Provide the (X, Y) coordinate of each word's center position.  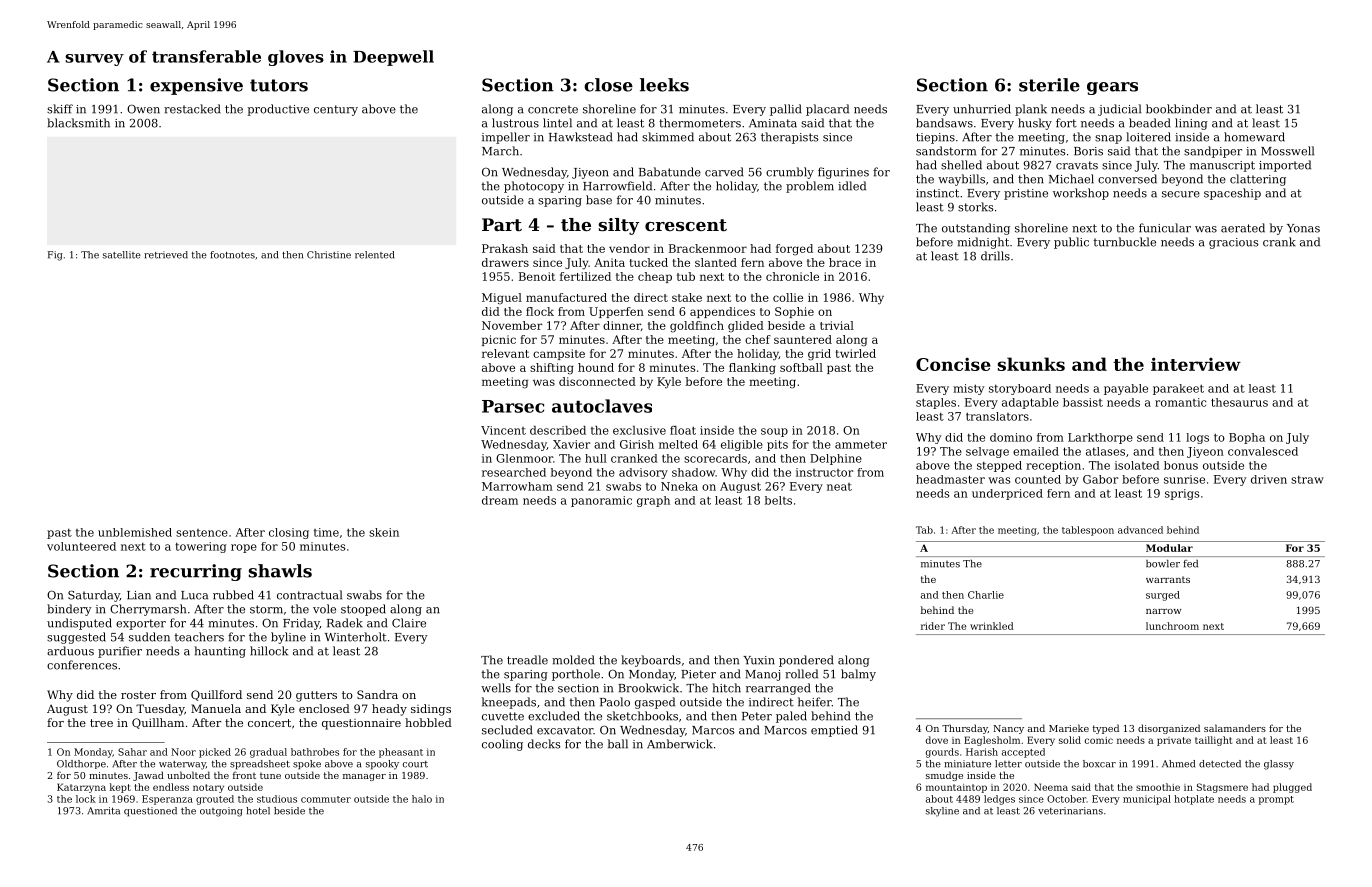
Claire (409, 623)
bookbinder (1179, 109)
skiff (60, 109)
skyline (942, 812)
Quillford (216, 695)
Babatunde (670, 172)
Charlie (986, 595)
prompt (1276, 800)
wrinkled (992, 626)
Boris (1088, 151)
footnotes (232, 255)
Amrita (104, 811)
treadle (527, 660)
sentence (202, 533)
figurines (843, 173)
